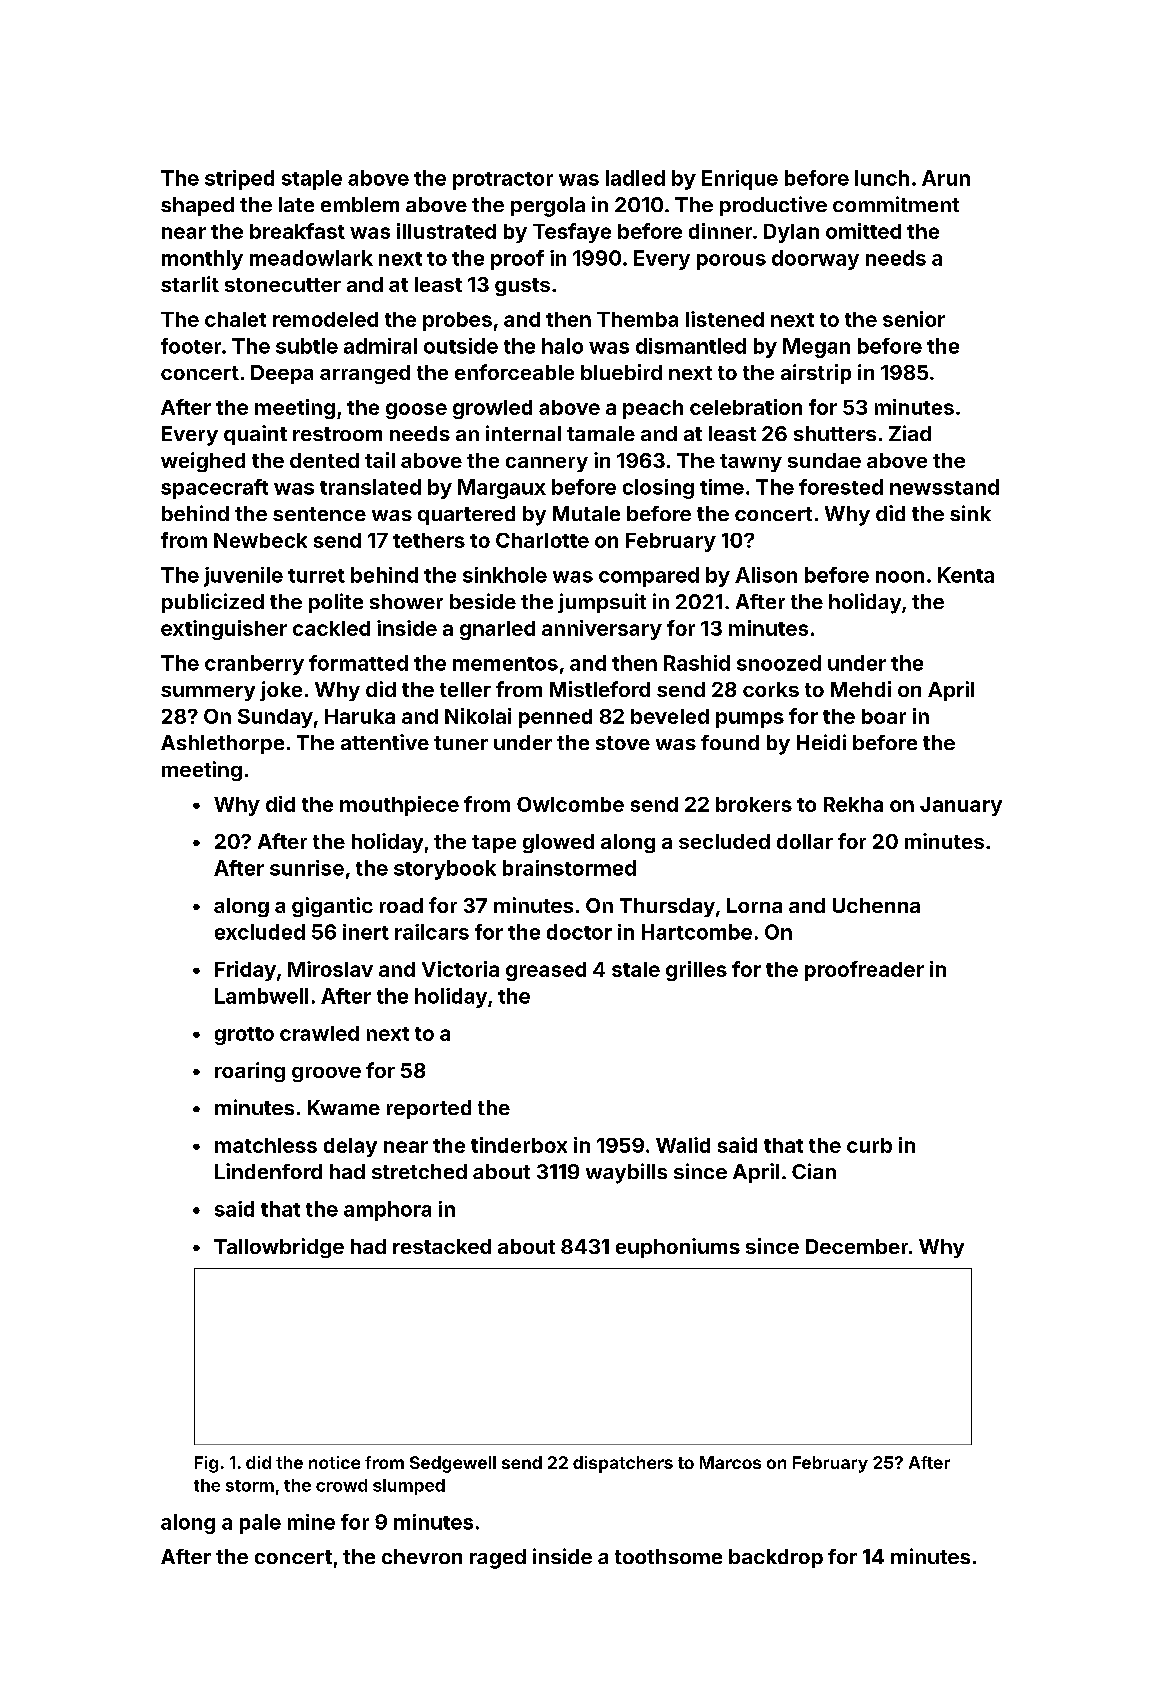 The width and height of the screenshot is (1166, 1688). What do you see at coordinates (457, 321) in the screenshot?
I see `probes` at bounding box center [457, 321].
